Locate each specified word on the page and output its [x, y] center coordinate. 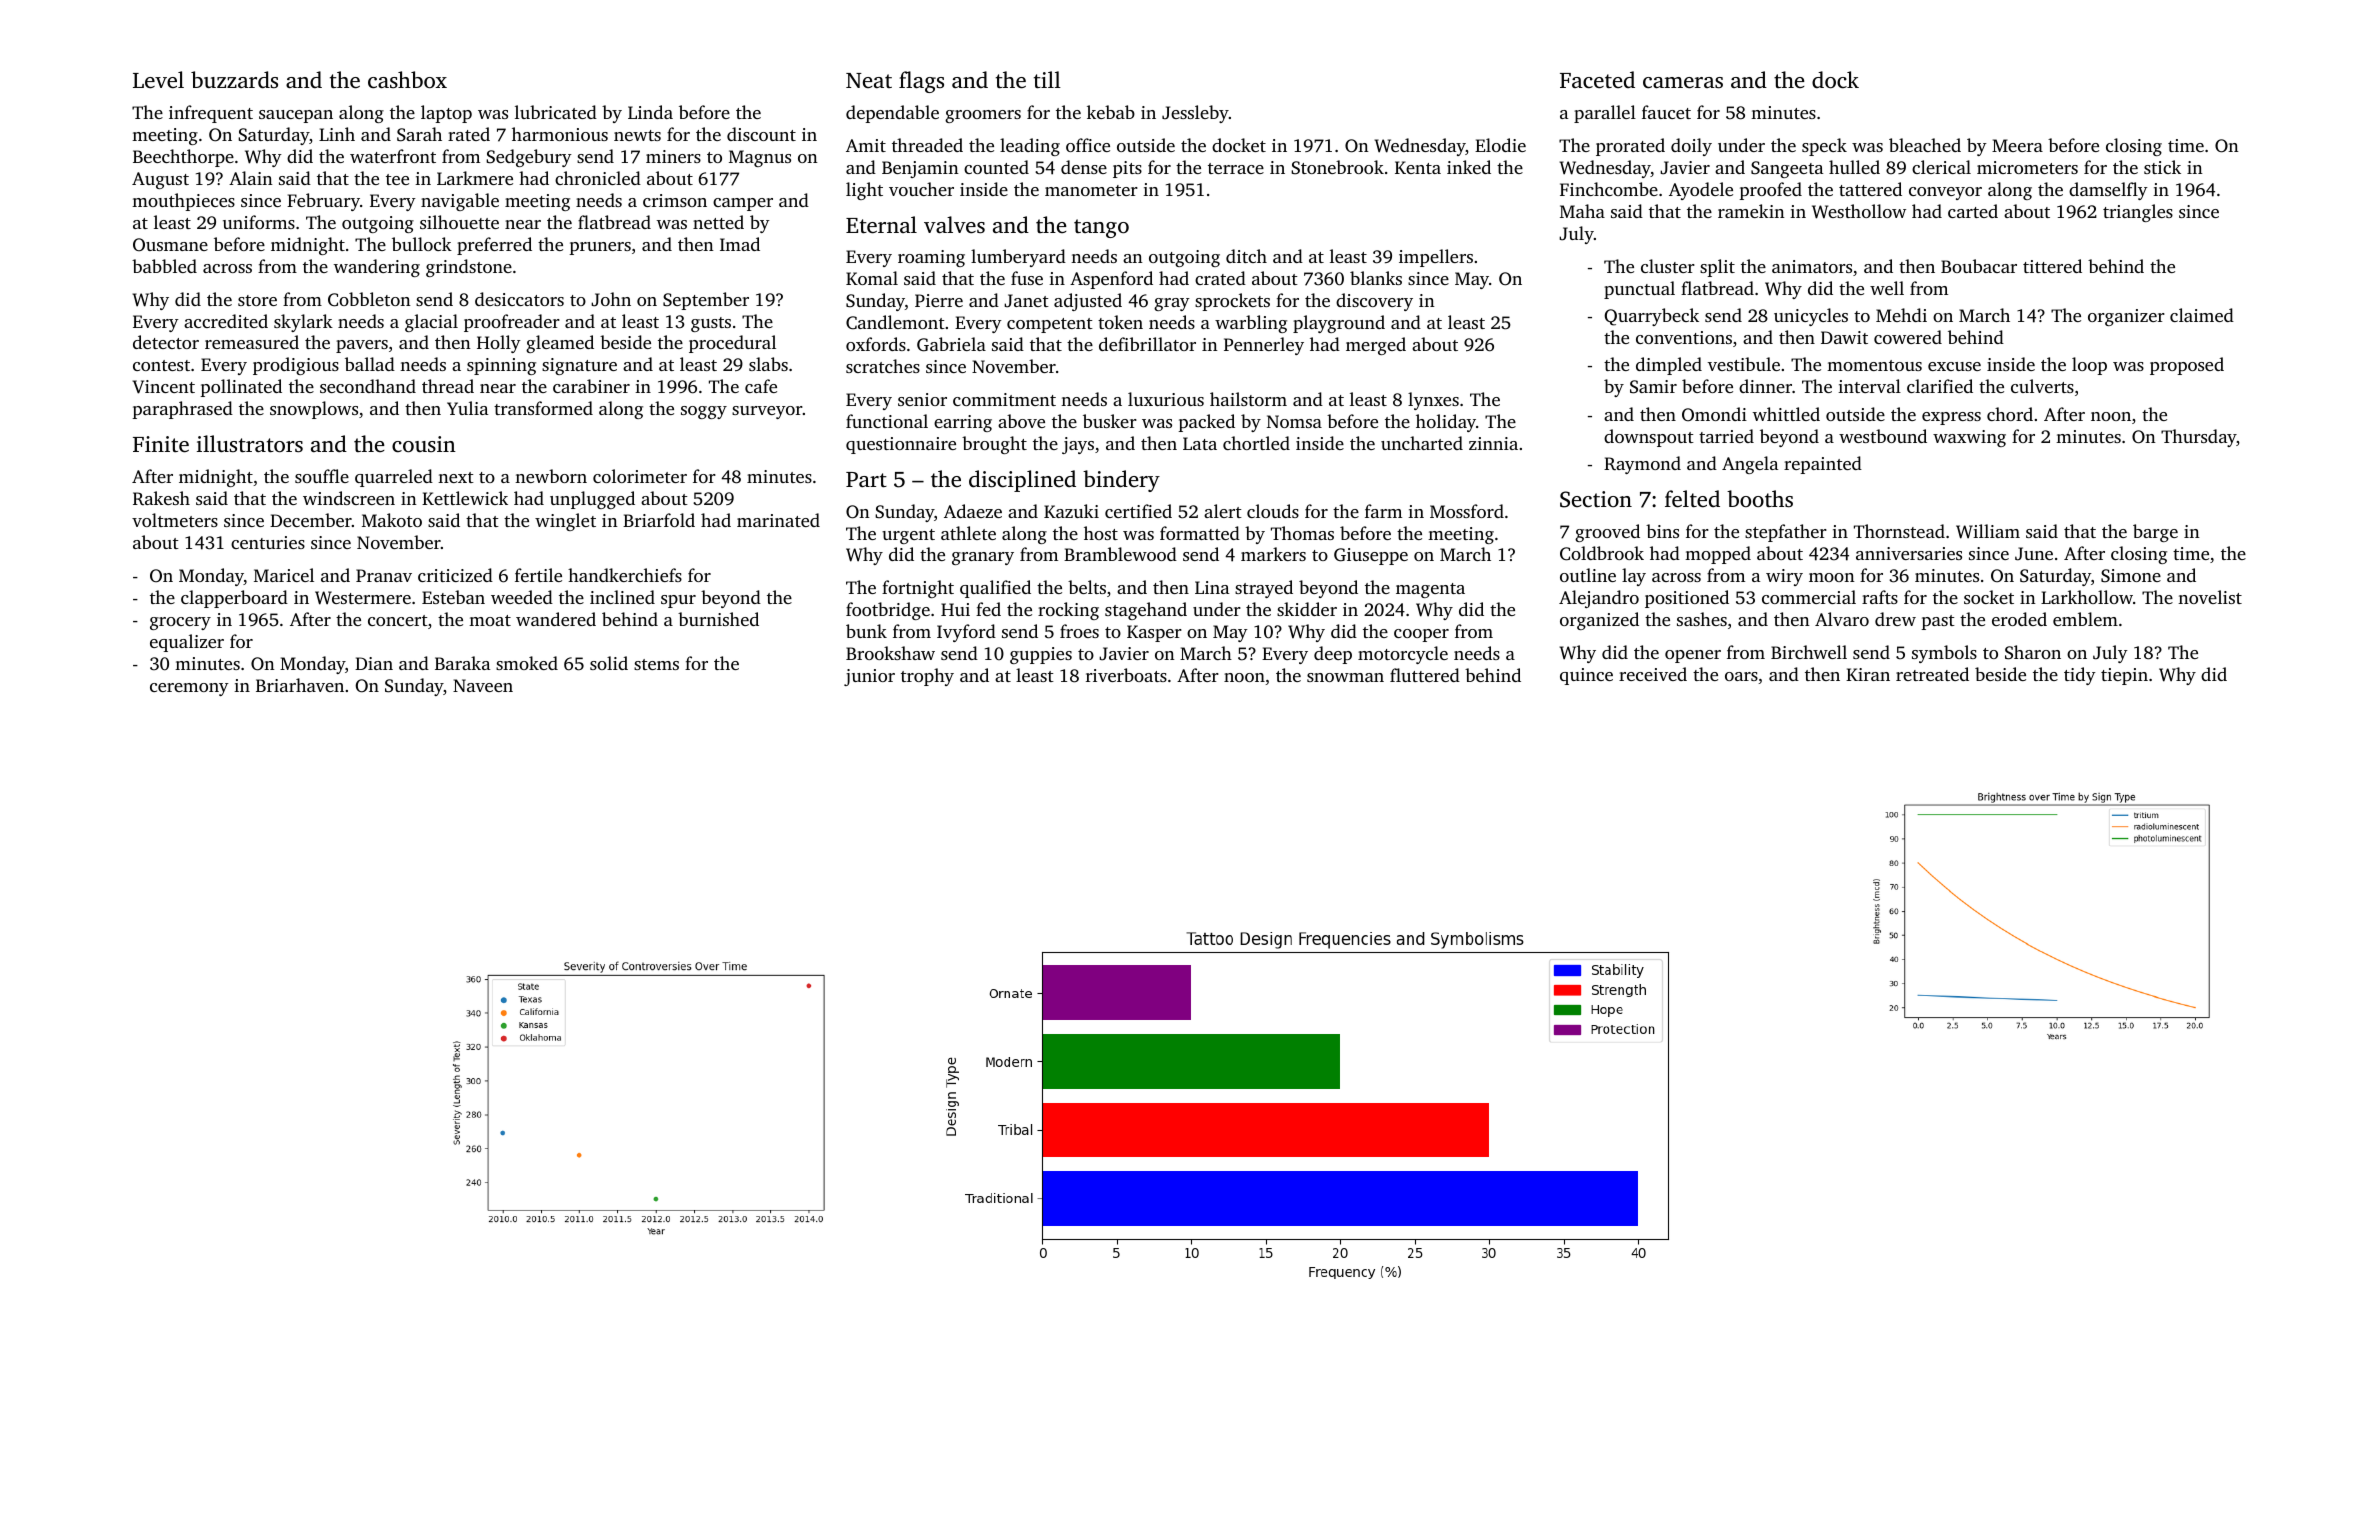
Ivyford [966, 633]
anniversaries [1909, 553]
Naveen [483, 685]
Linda [650, 112]
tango [1101, 228]
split [1717, 268]
